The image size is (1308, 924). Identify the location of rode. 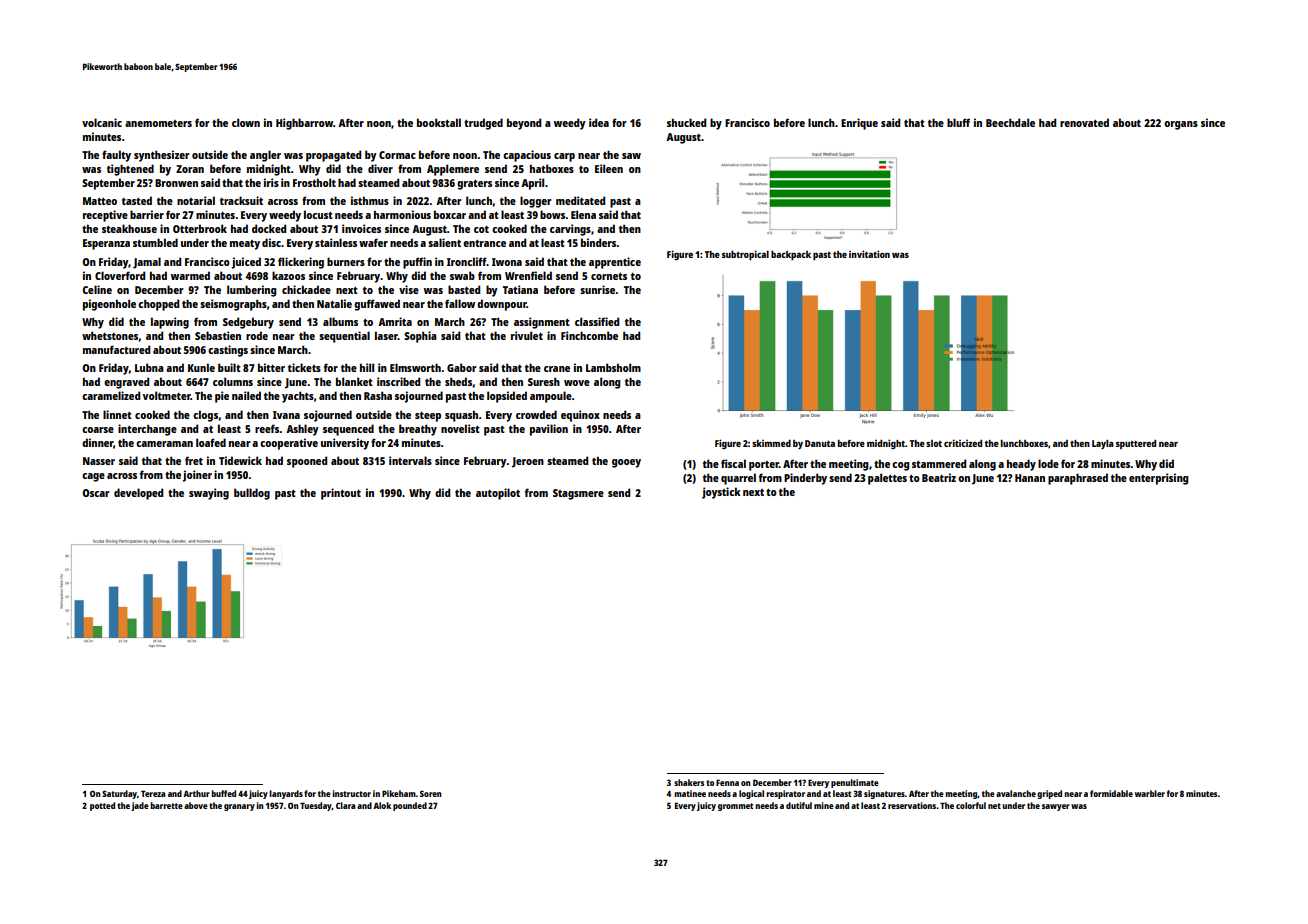
(257, 335).
